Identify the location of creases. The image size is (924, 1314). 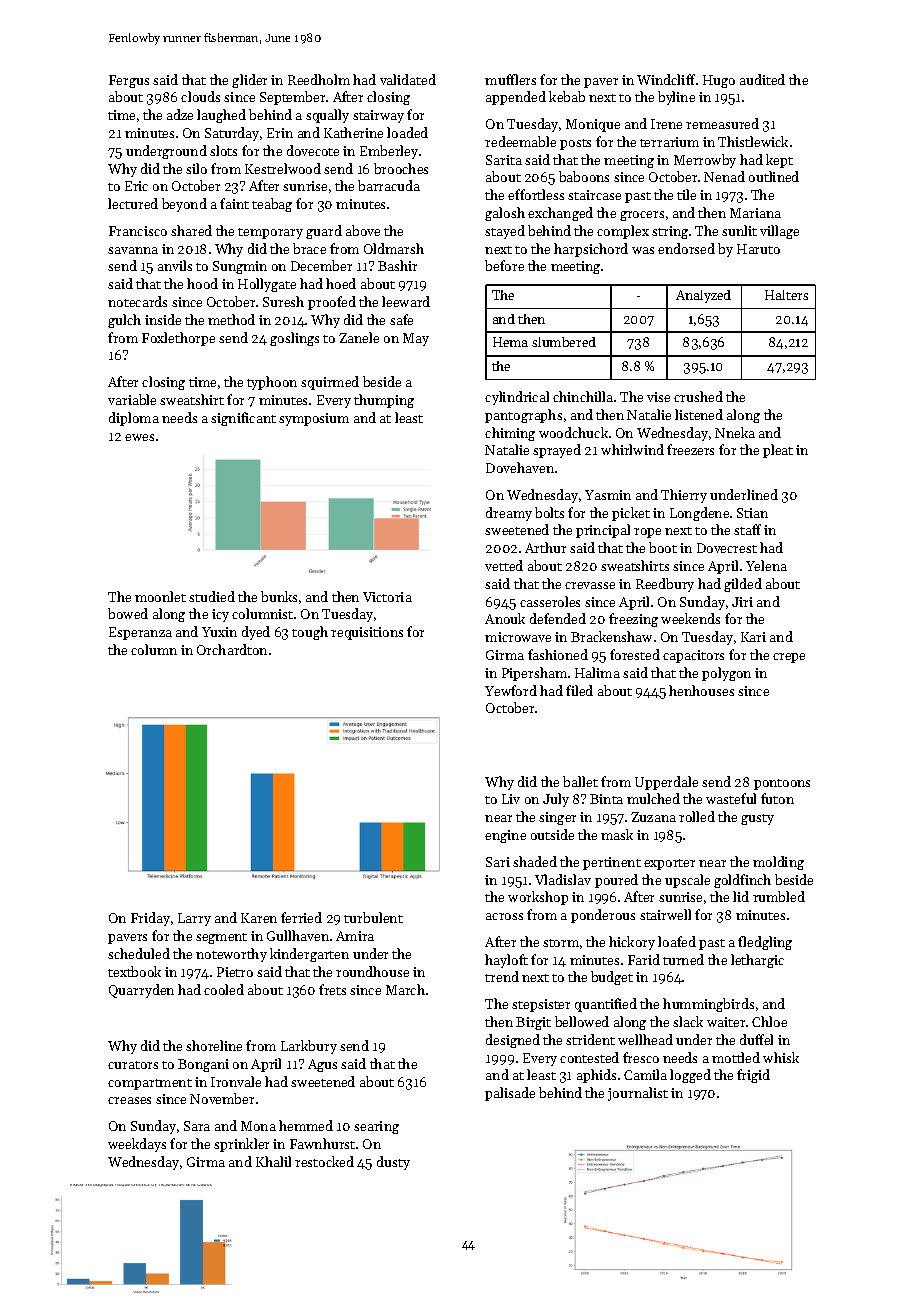
(129, 1100).
